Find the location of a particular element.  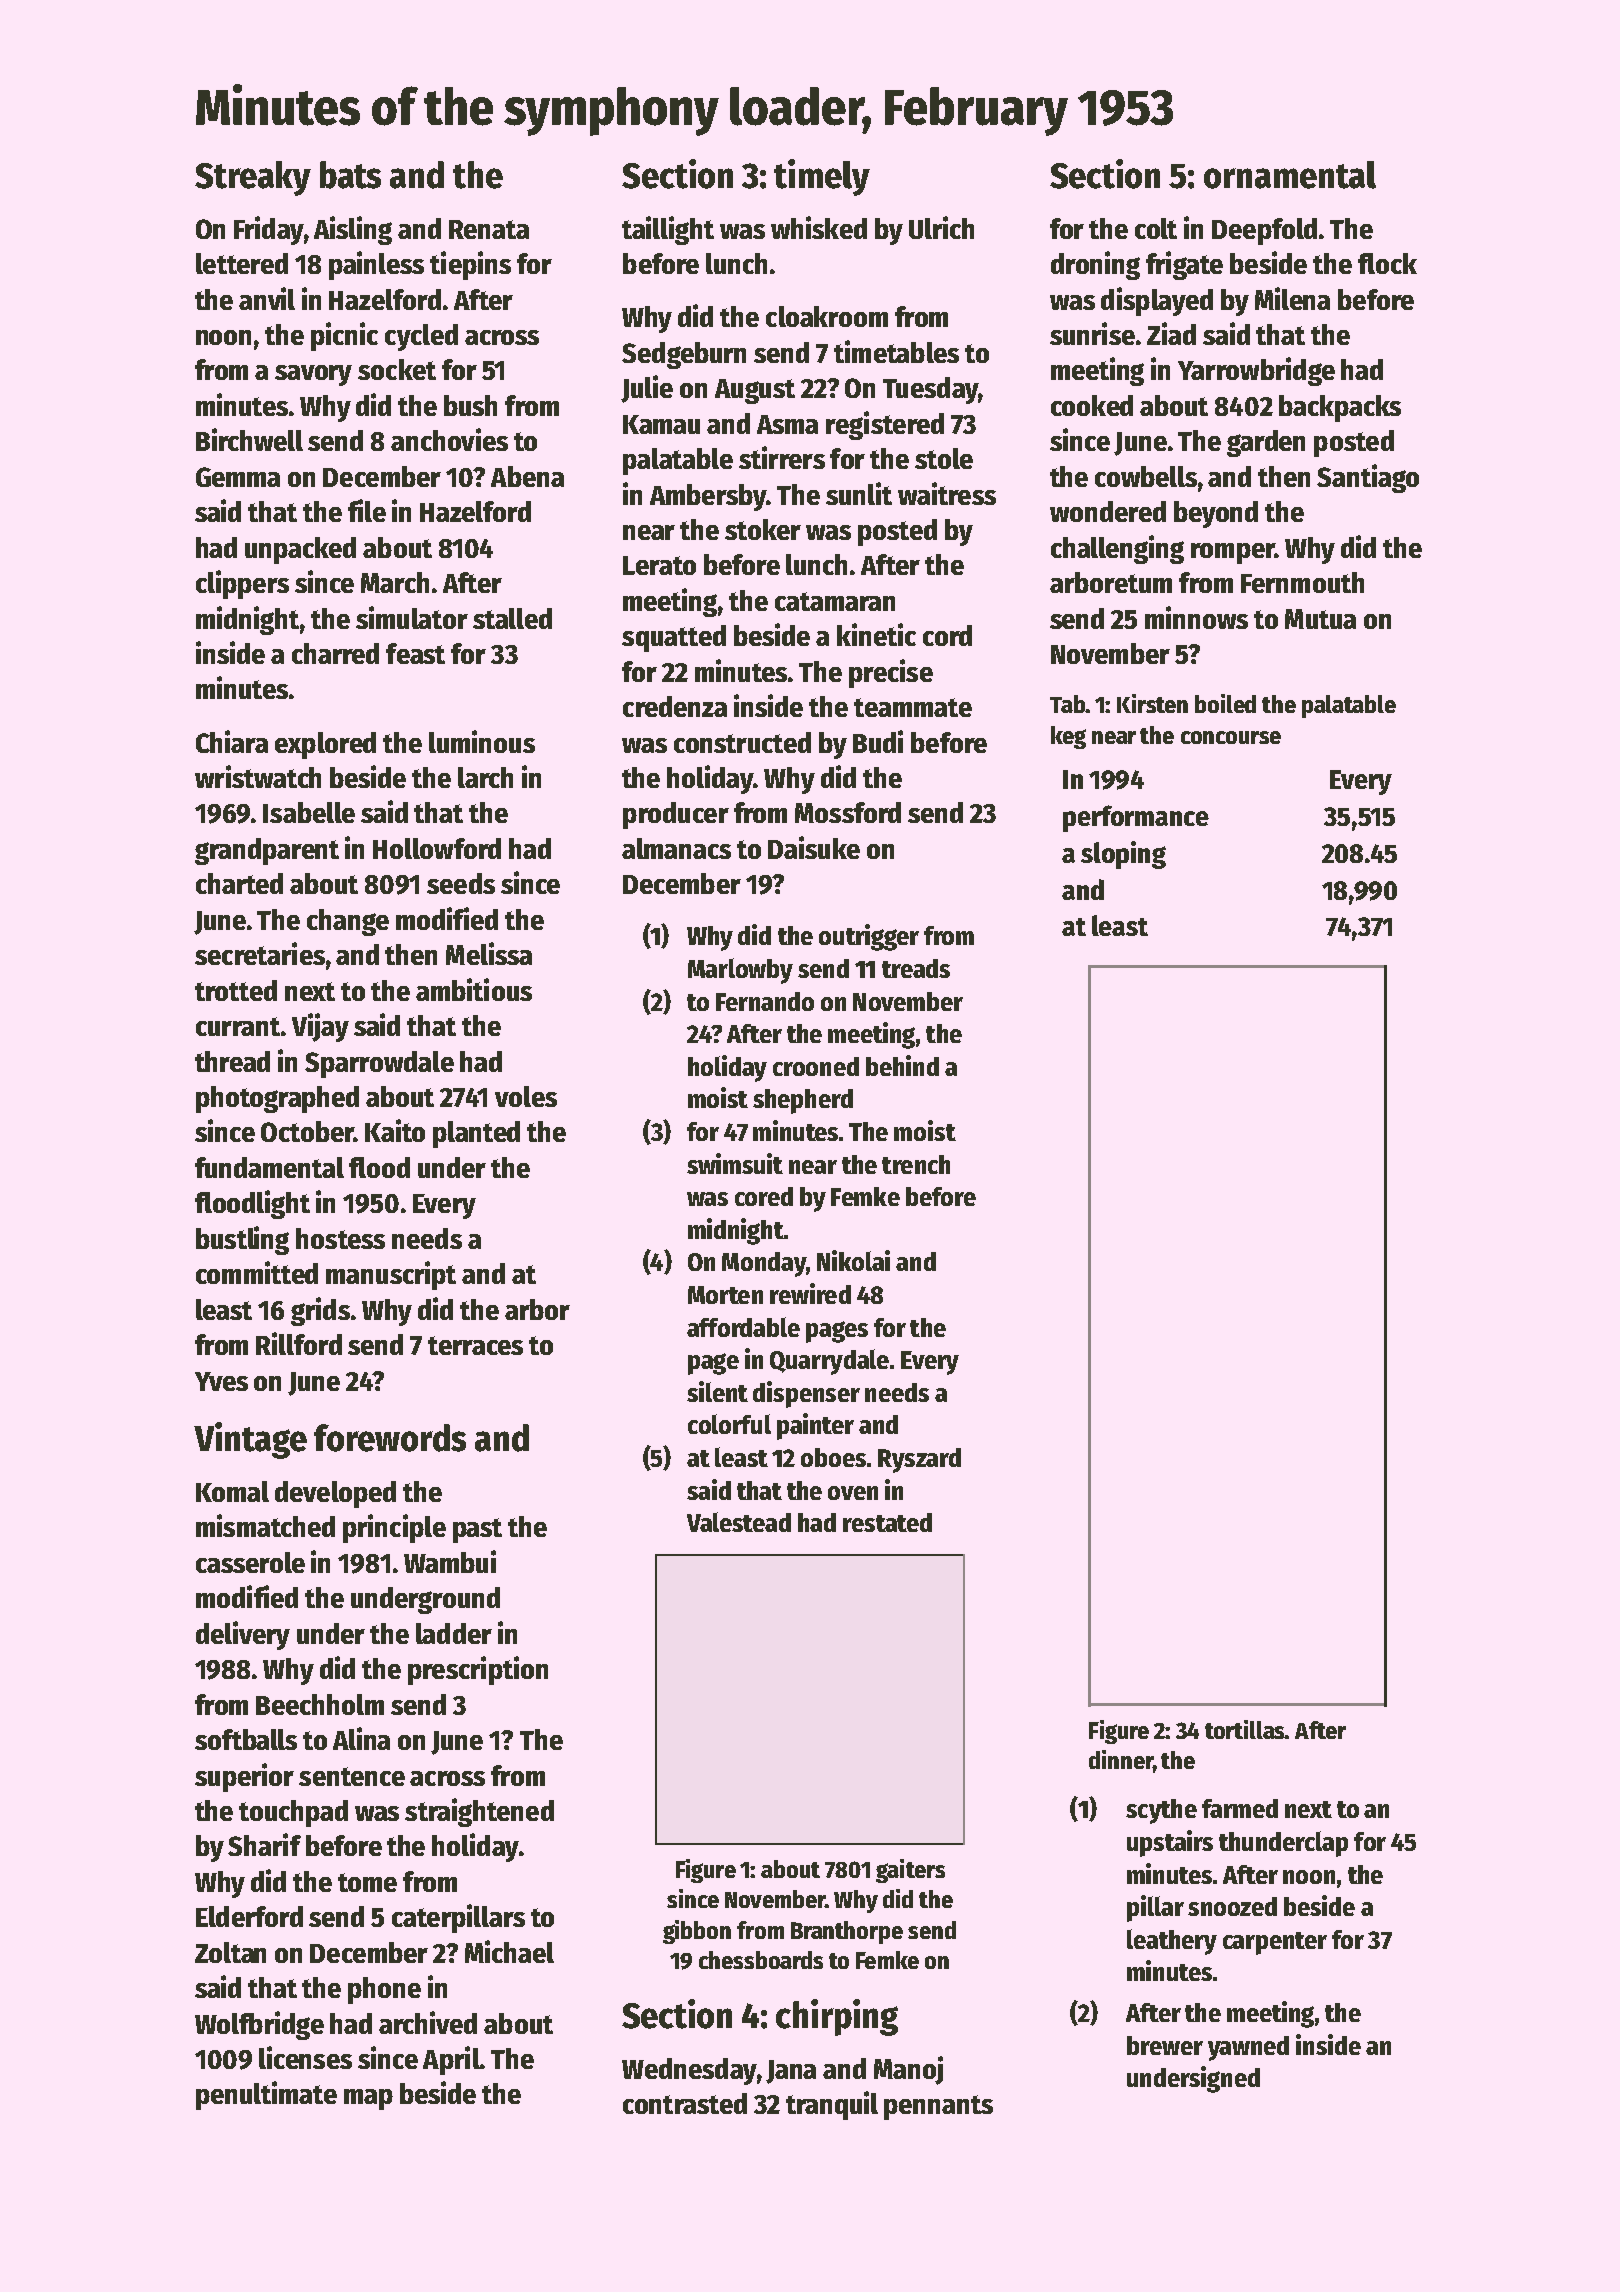

thread is located at coordinates (232, 1061).
